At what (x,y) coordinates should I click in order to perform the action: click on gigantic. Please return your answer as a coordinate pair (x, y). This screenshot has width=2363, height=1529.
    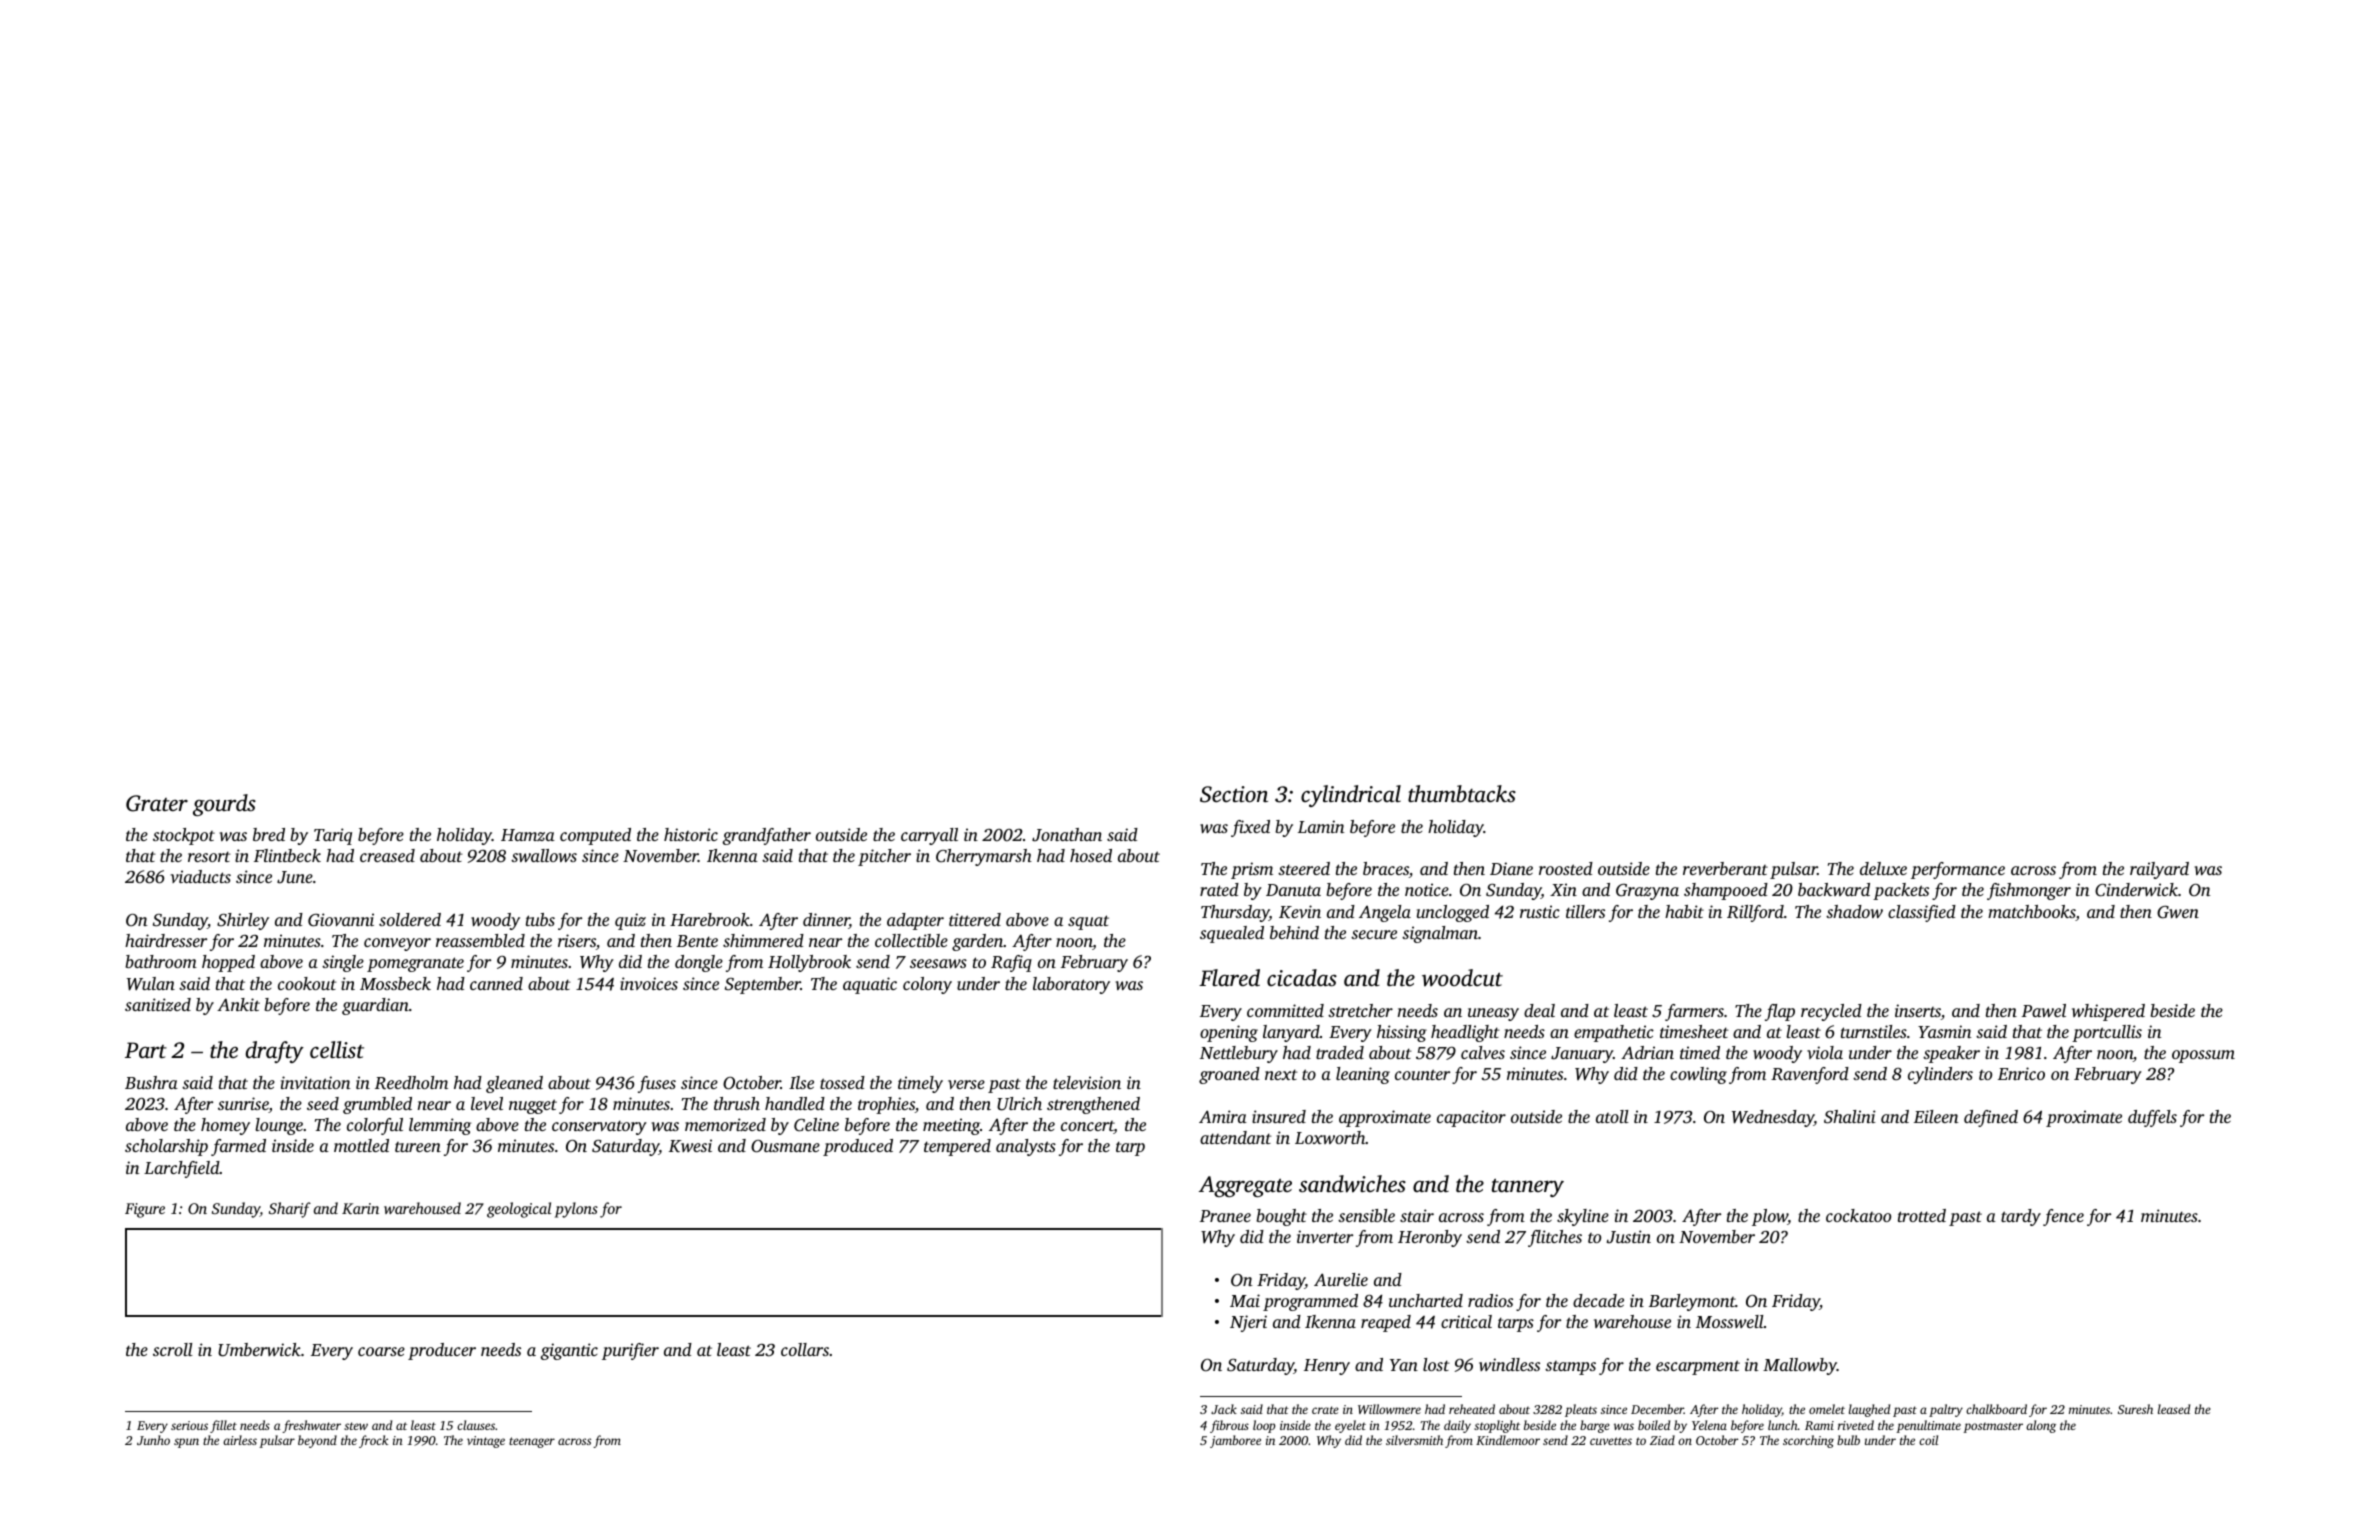
    Looking at the image, I should click on (569, 1351).
